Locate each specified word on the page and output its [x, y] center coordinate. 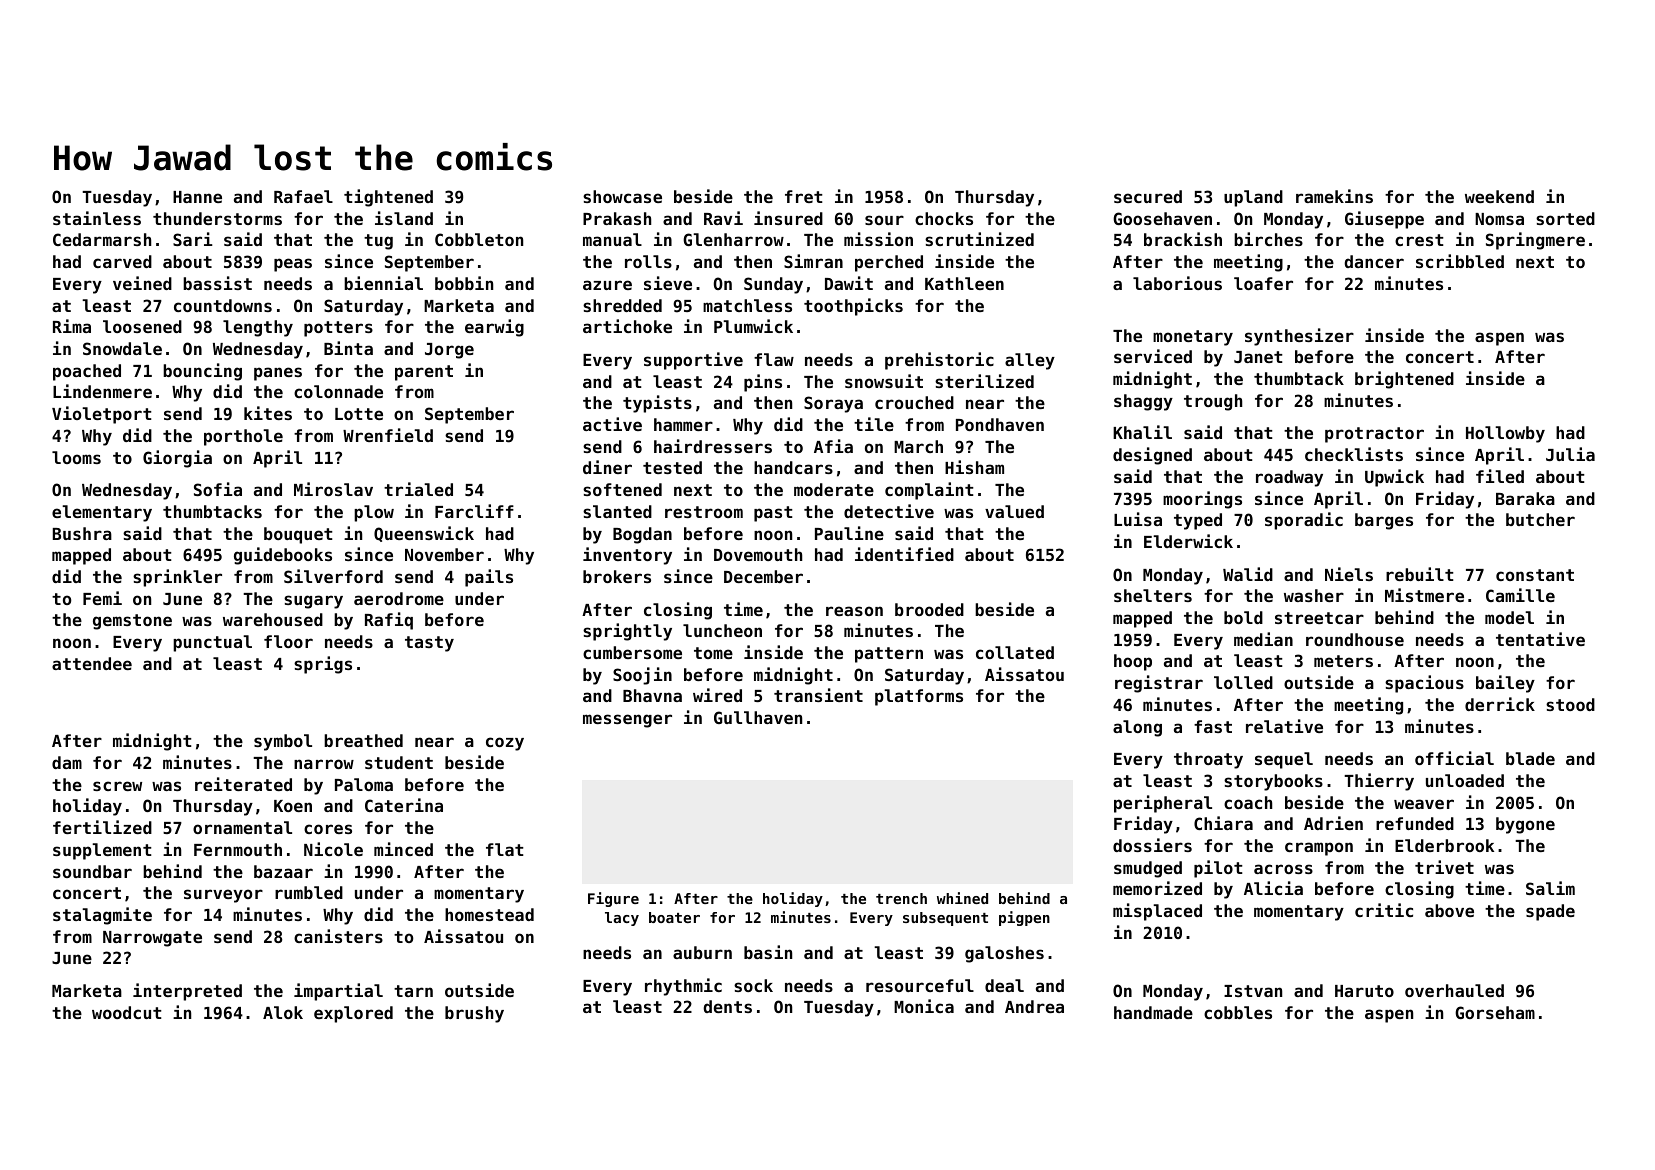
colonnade [338, 391]
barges [1384, 521]
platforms [919, 697]
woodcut [127, 1012]
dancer [1374, 261]
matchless [747, 305]
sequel [1284, 760]
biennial [383, 283]
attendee [92, 663]
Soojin [642, 676]
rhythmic [683, 987]
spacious [1424, 684]
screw [117, 786]
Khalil [1142, 432]
